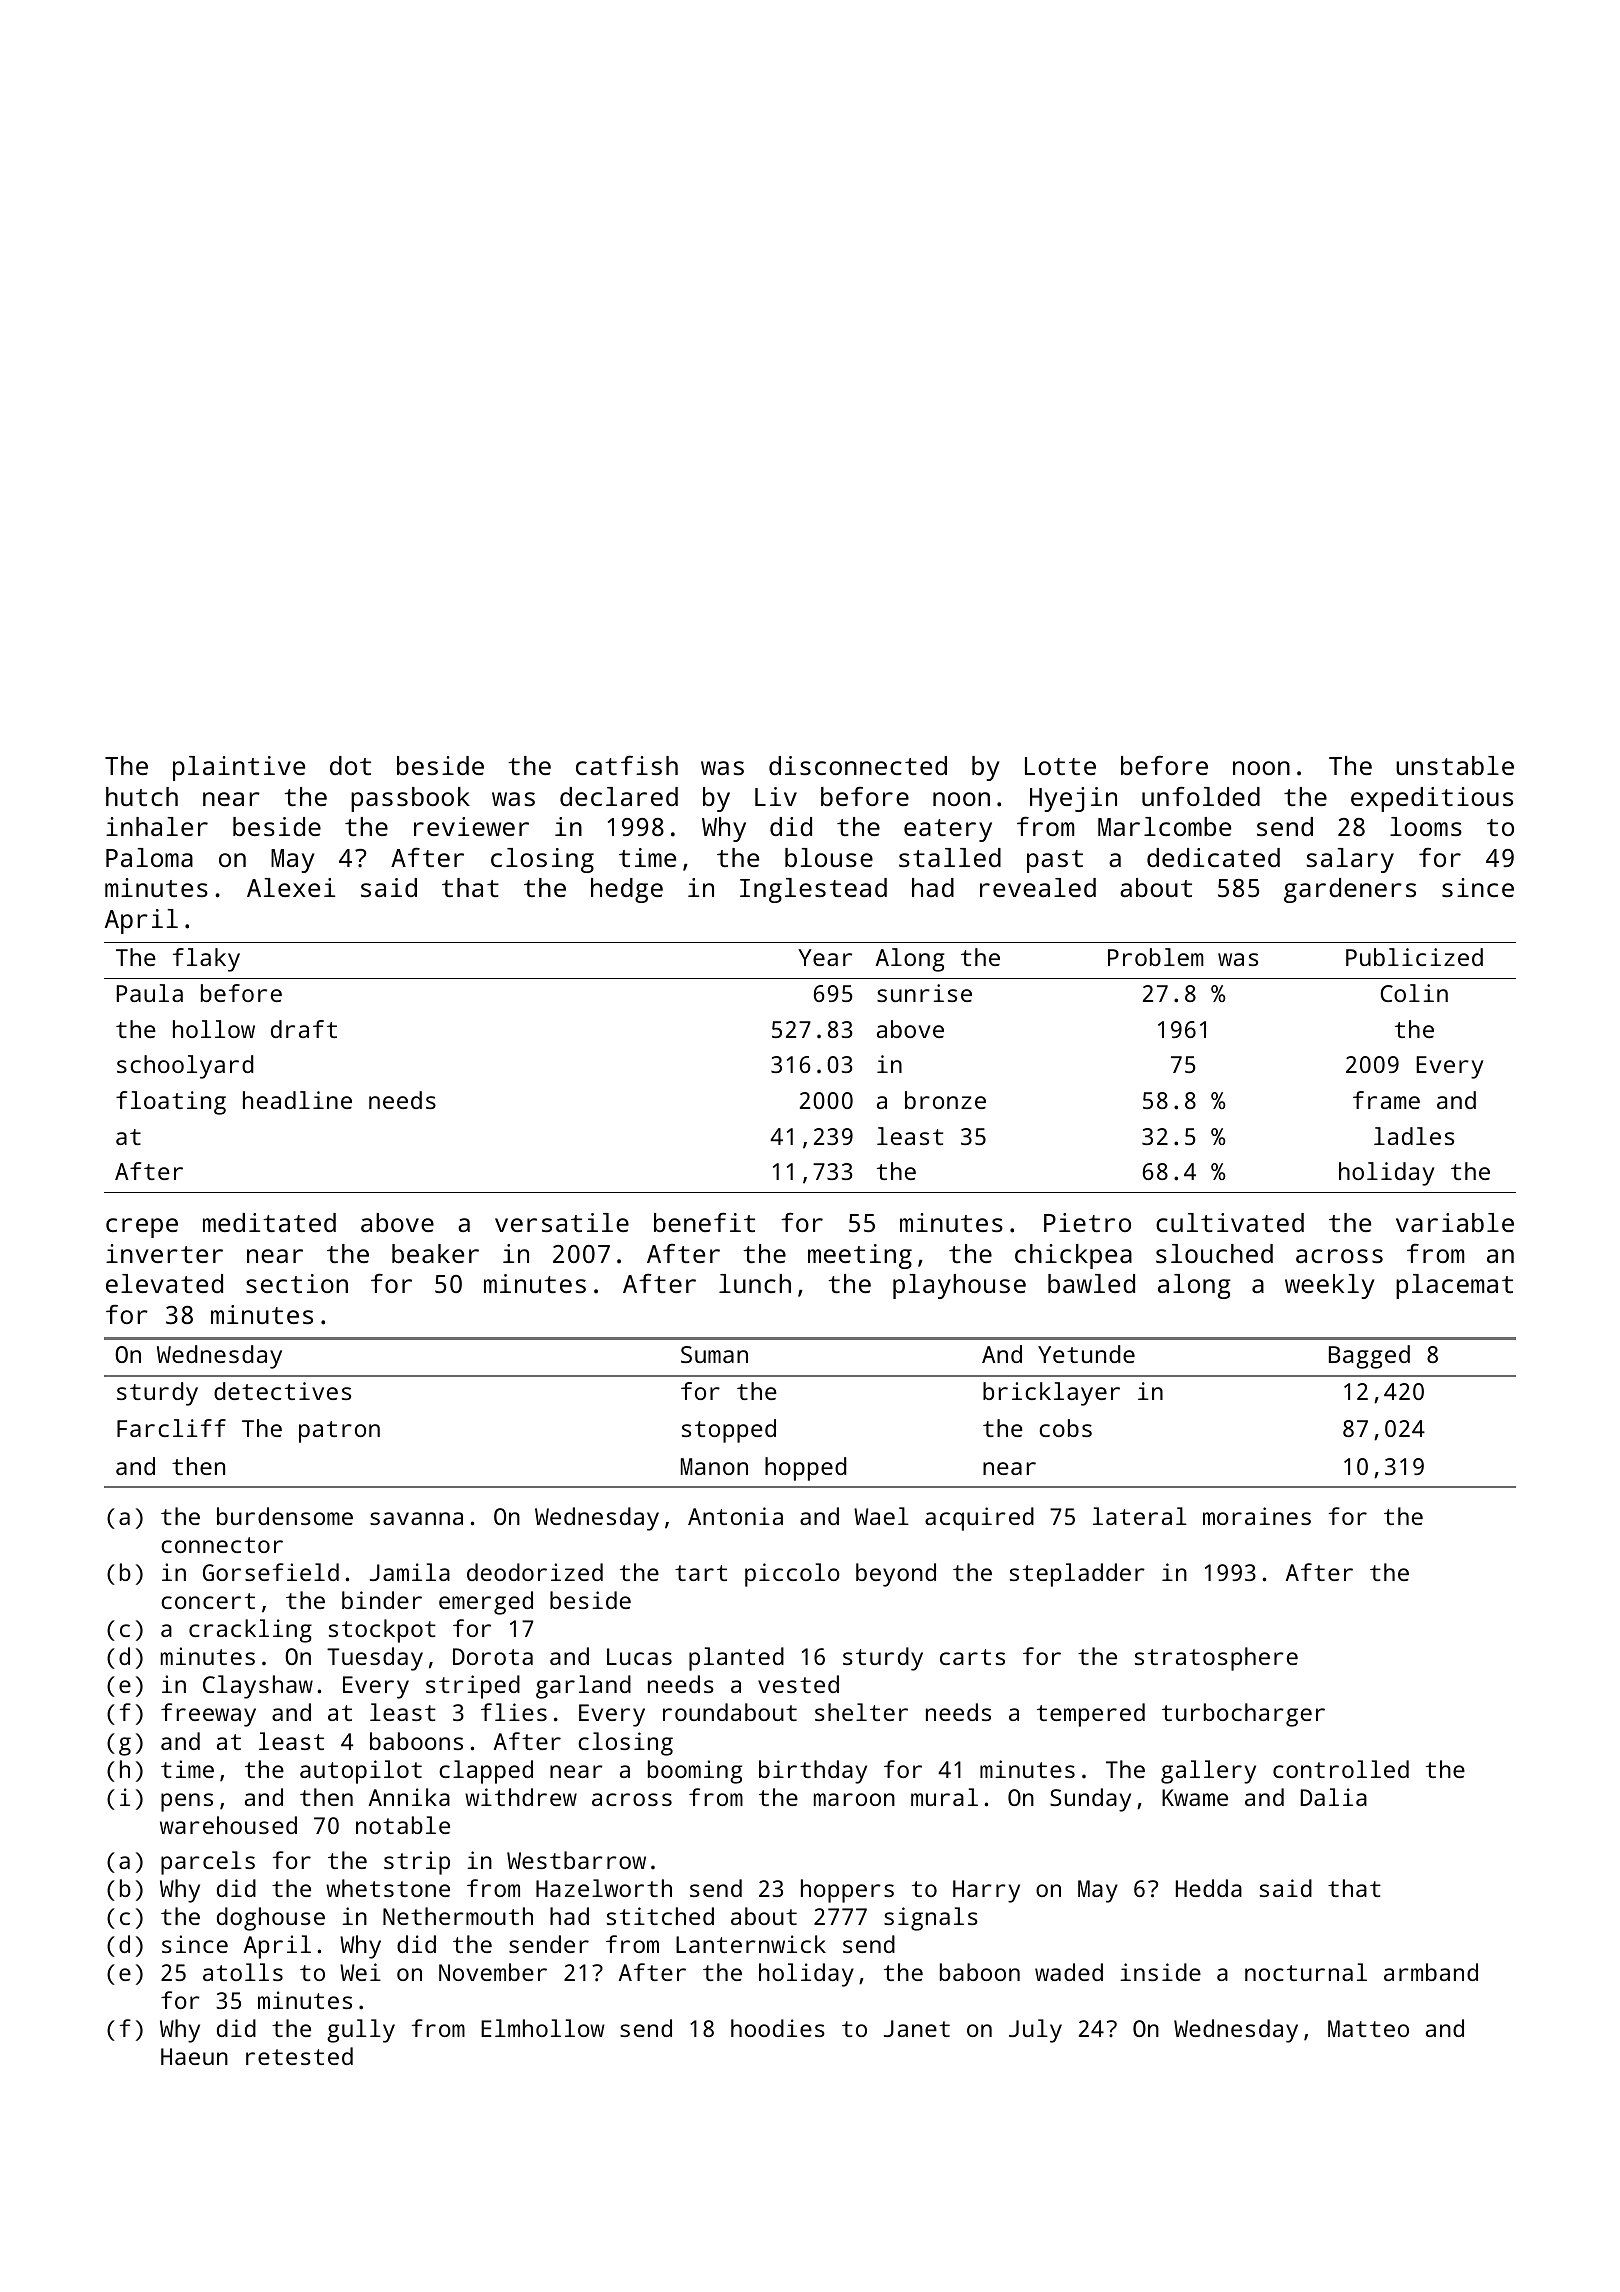  What do you see at coordinates (619, 796) in the image?
I see `declared` at bounding box center [619, 796].
